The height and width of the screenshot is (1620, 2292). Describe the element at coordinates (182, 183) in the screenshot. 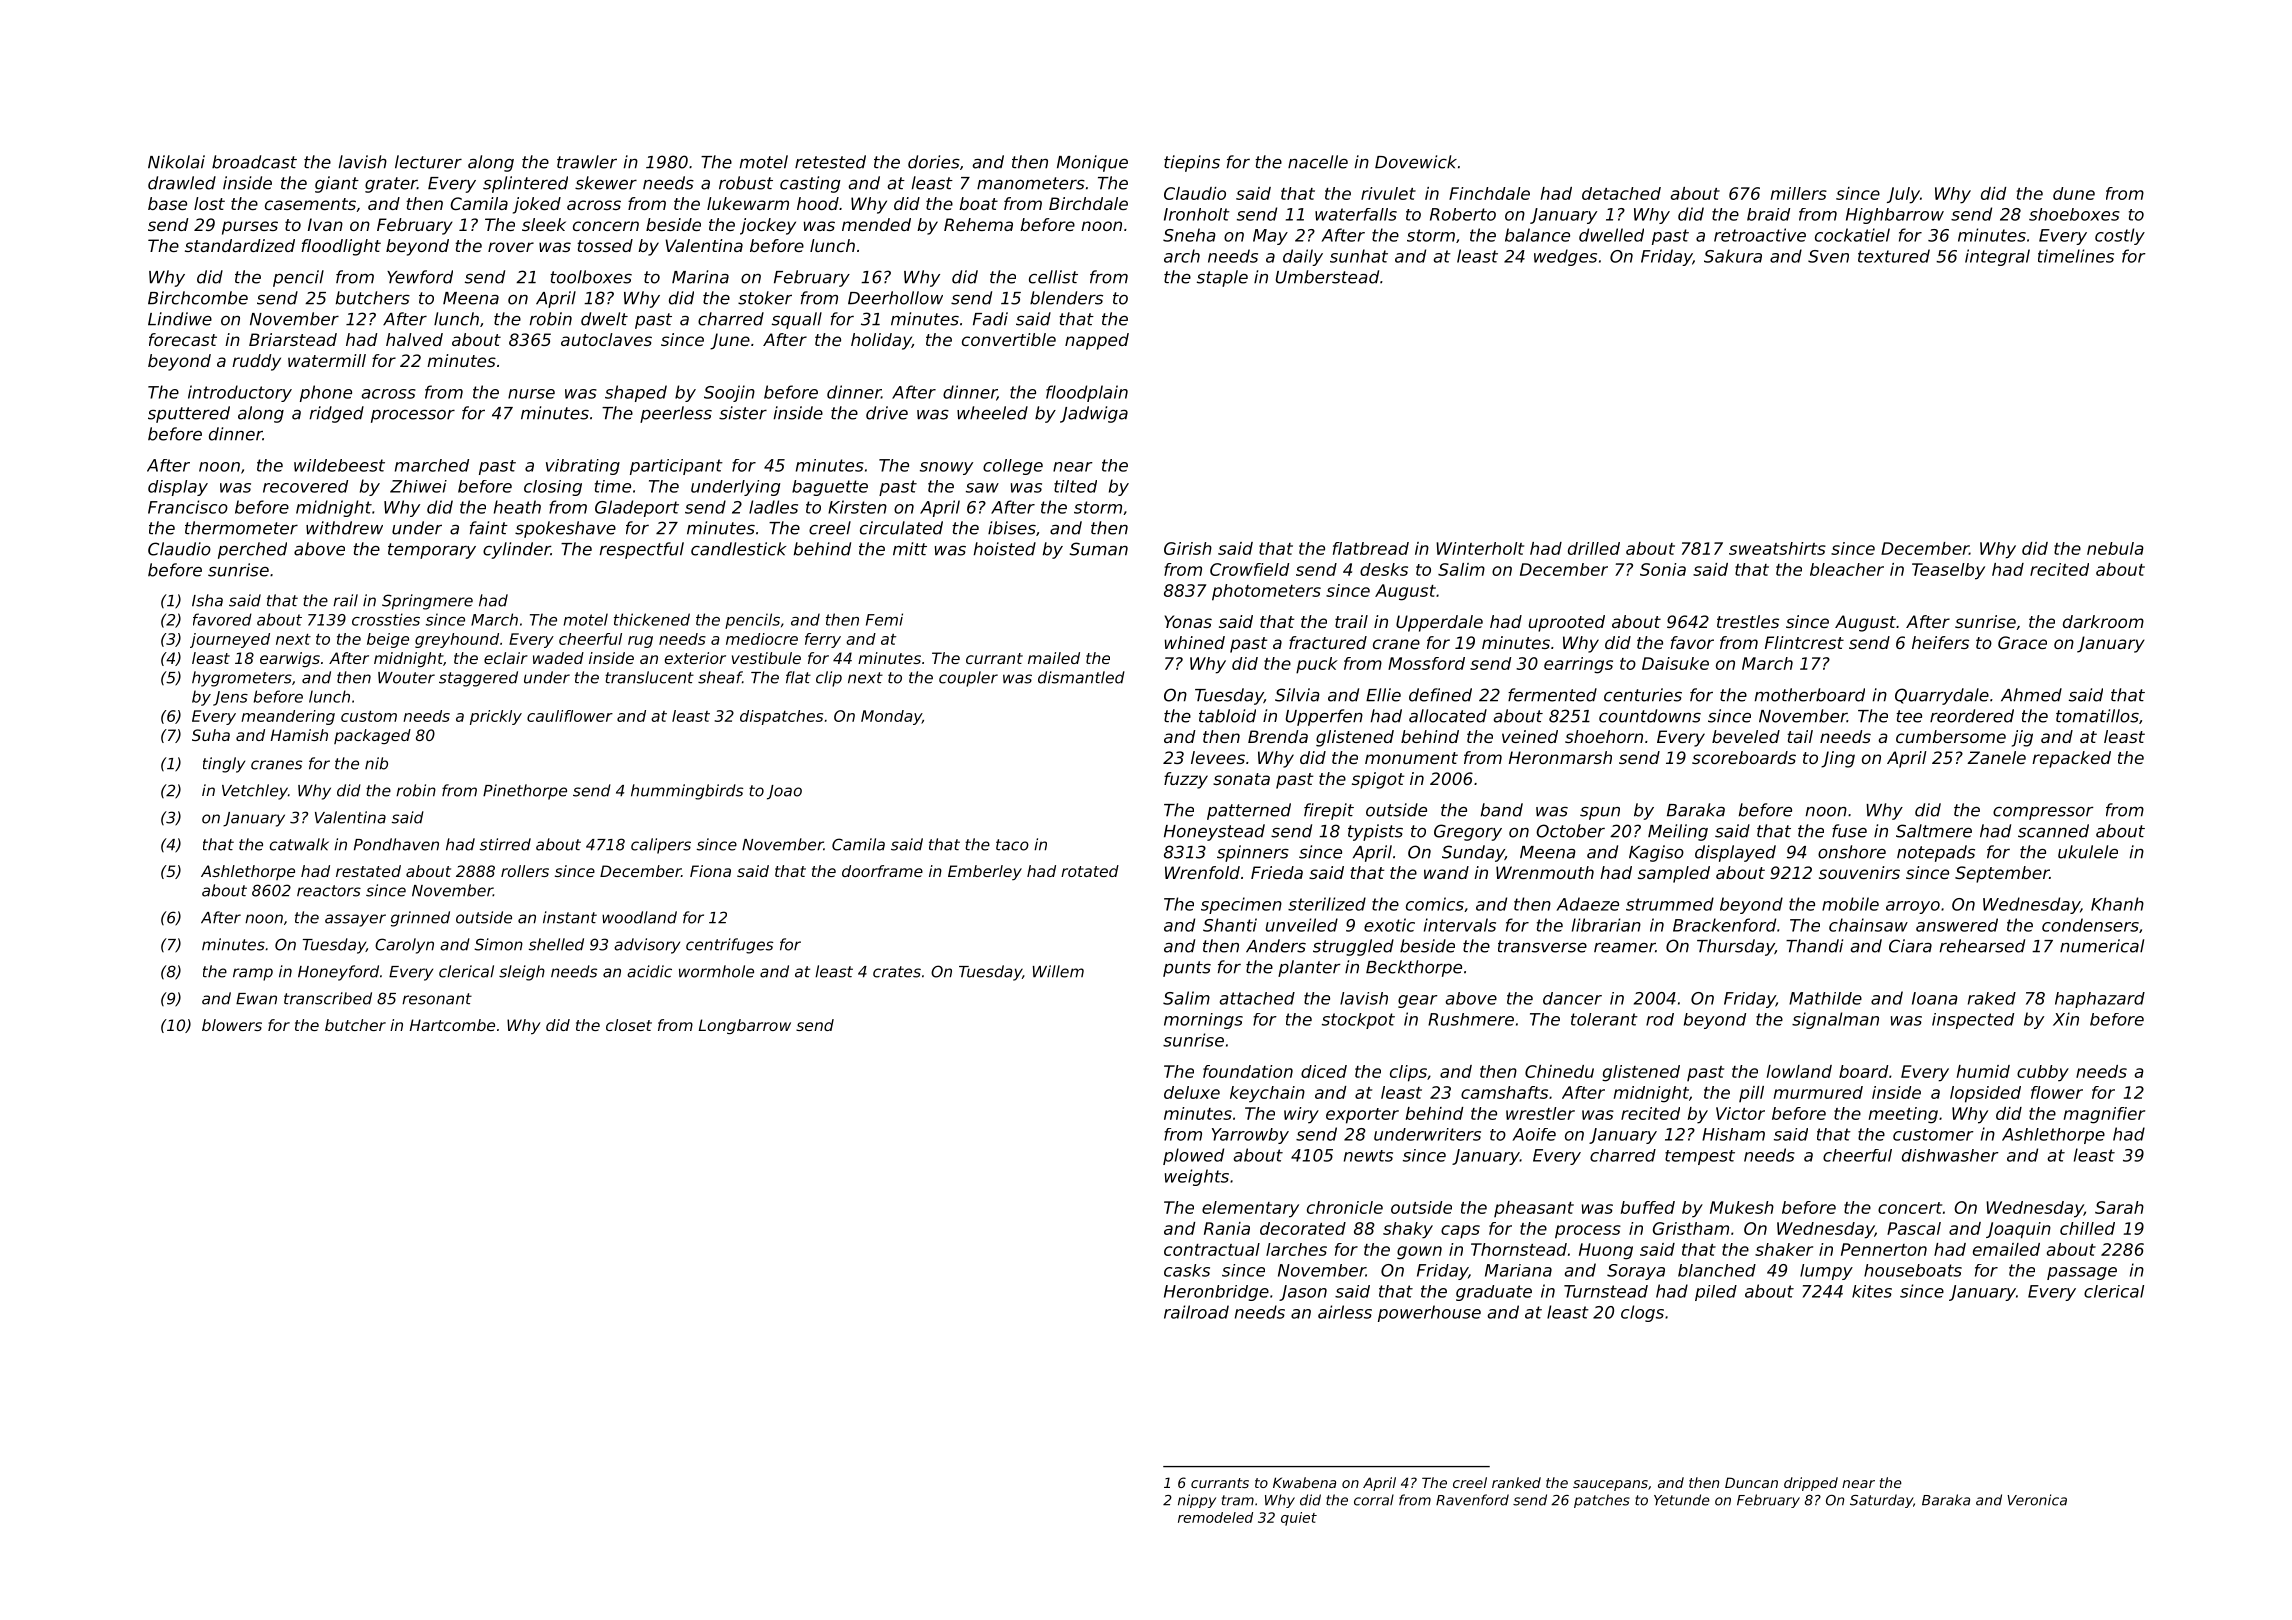

I see `drawled` at that location.
